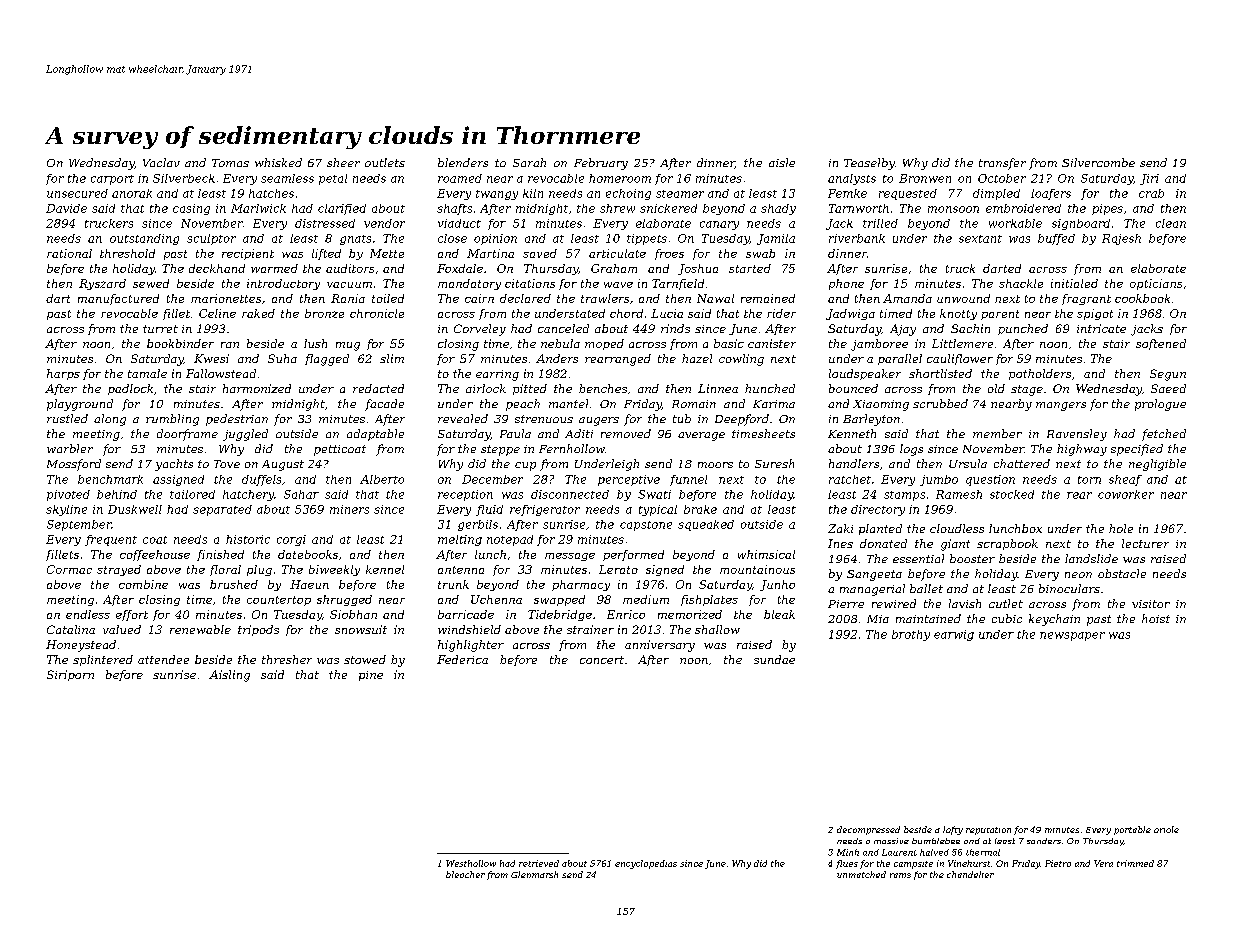  Describe the element at coordinates (911, 450) in the page. I see `logs` at that location.
